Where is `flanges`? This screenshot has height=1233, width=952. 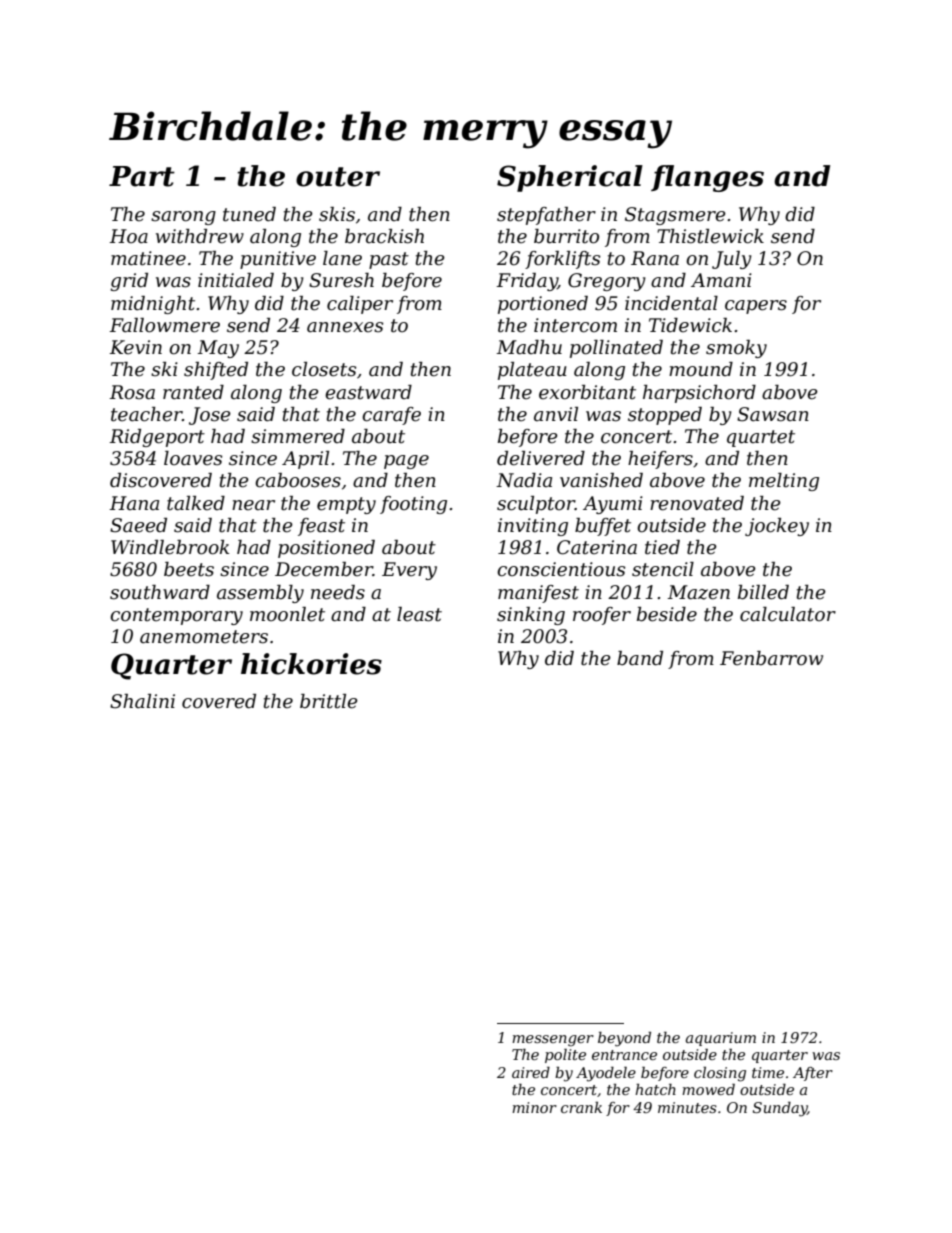
flanges is located at coordinates (707, 178).
